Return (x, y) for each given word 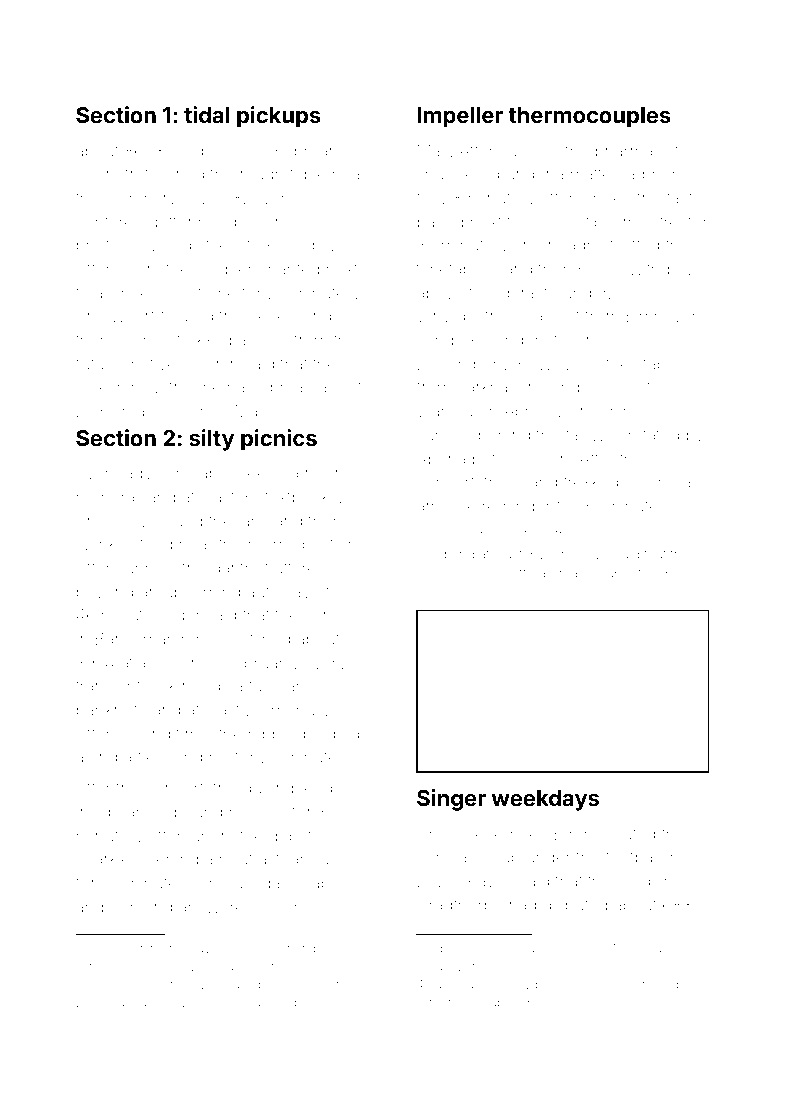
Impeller (460, 117)
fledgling (169, 758)
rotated (654, 435)
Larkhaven (497, 386)
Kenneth (107, 173)
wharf (133, 315)
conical (443, 857)
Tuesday (257, 884)
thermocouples (589, 117)
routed (631, 834)
